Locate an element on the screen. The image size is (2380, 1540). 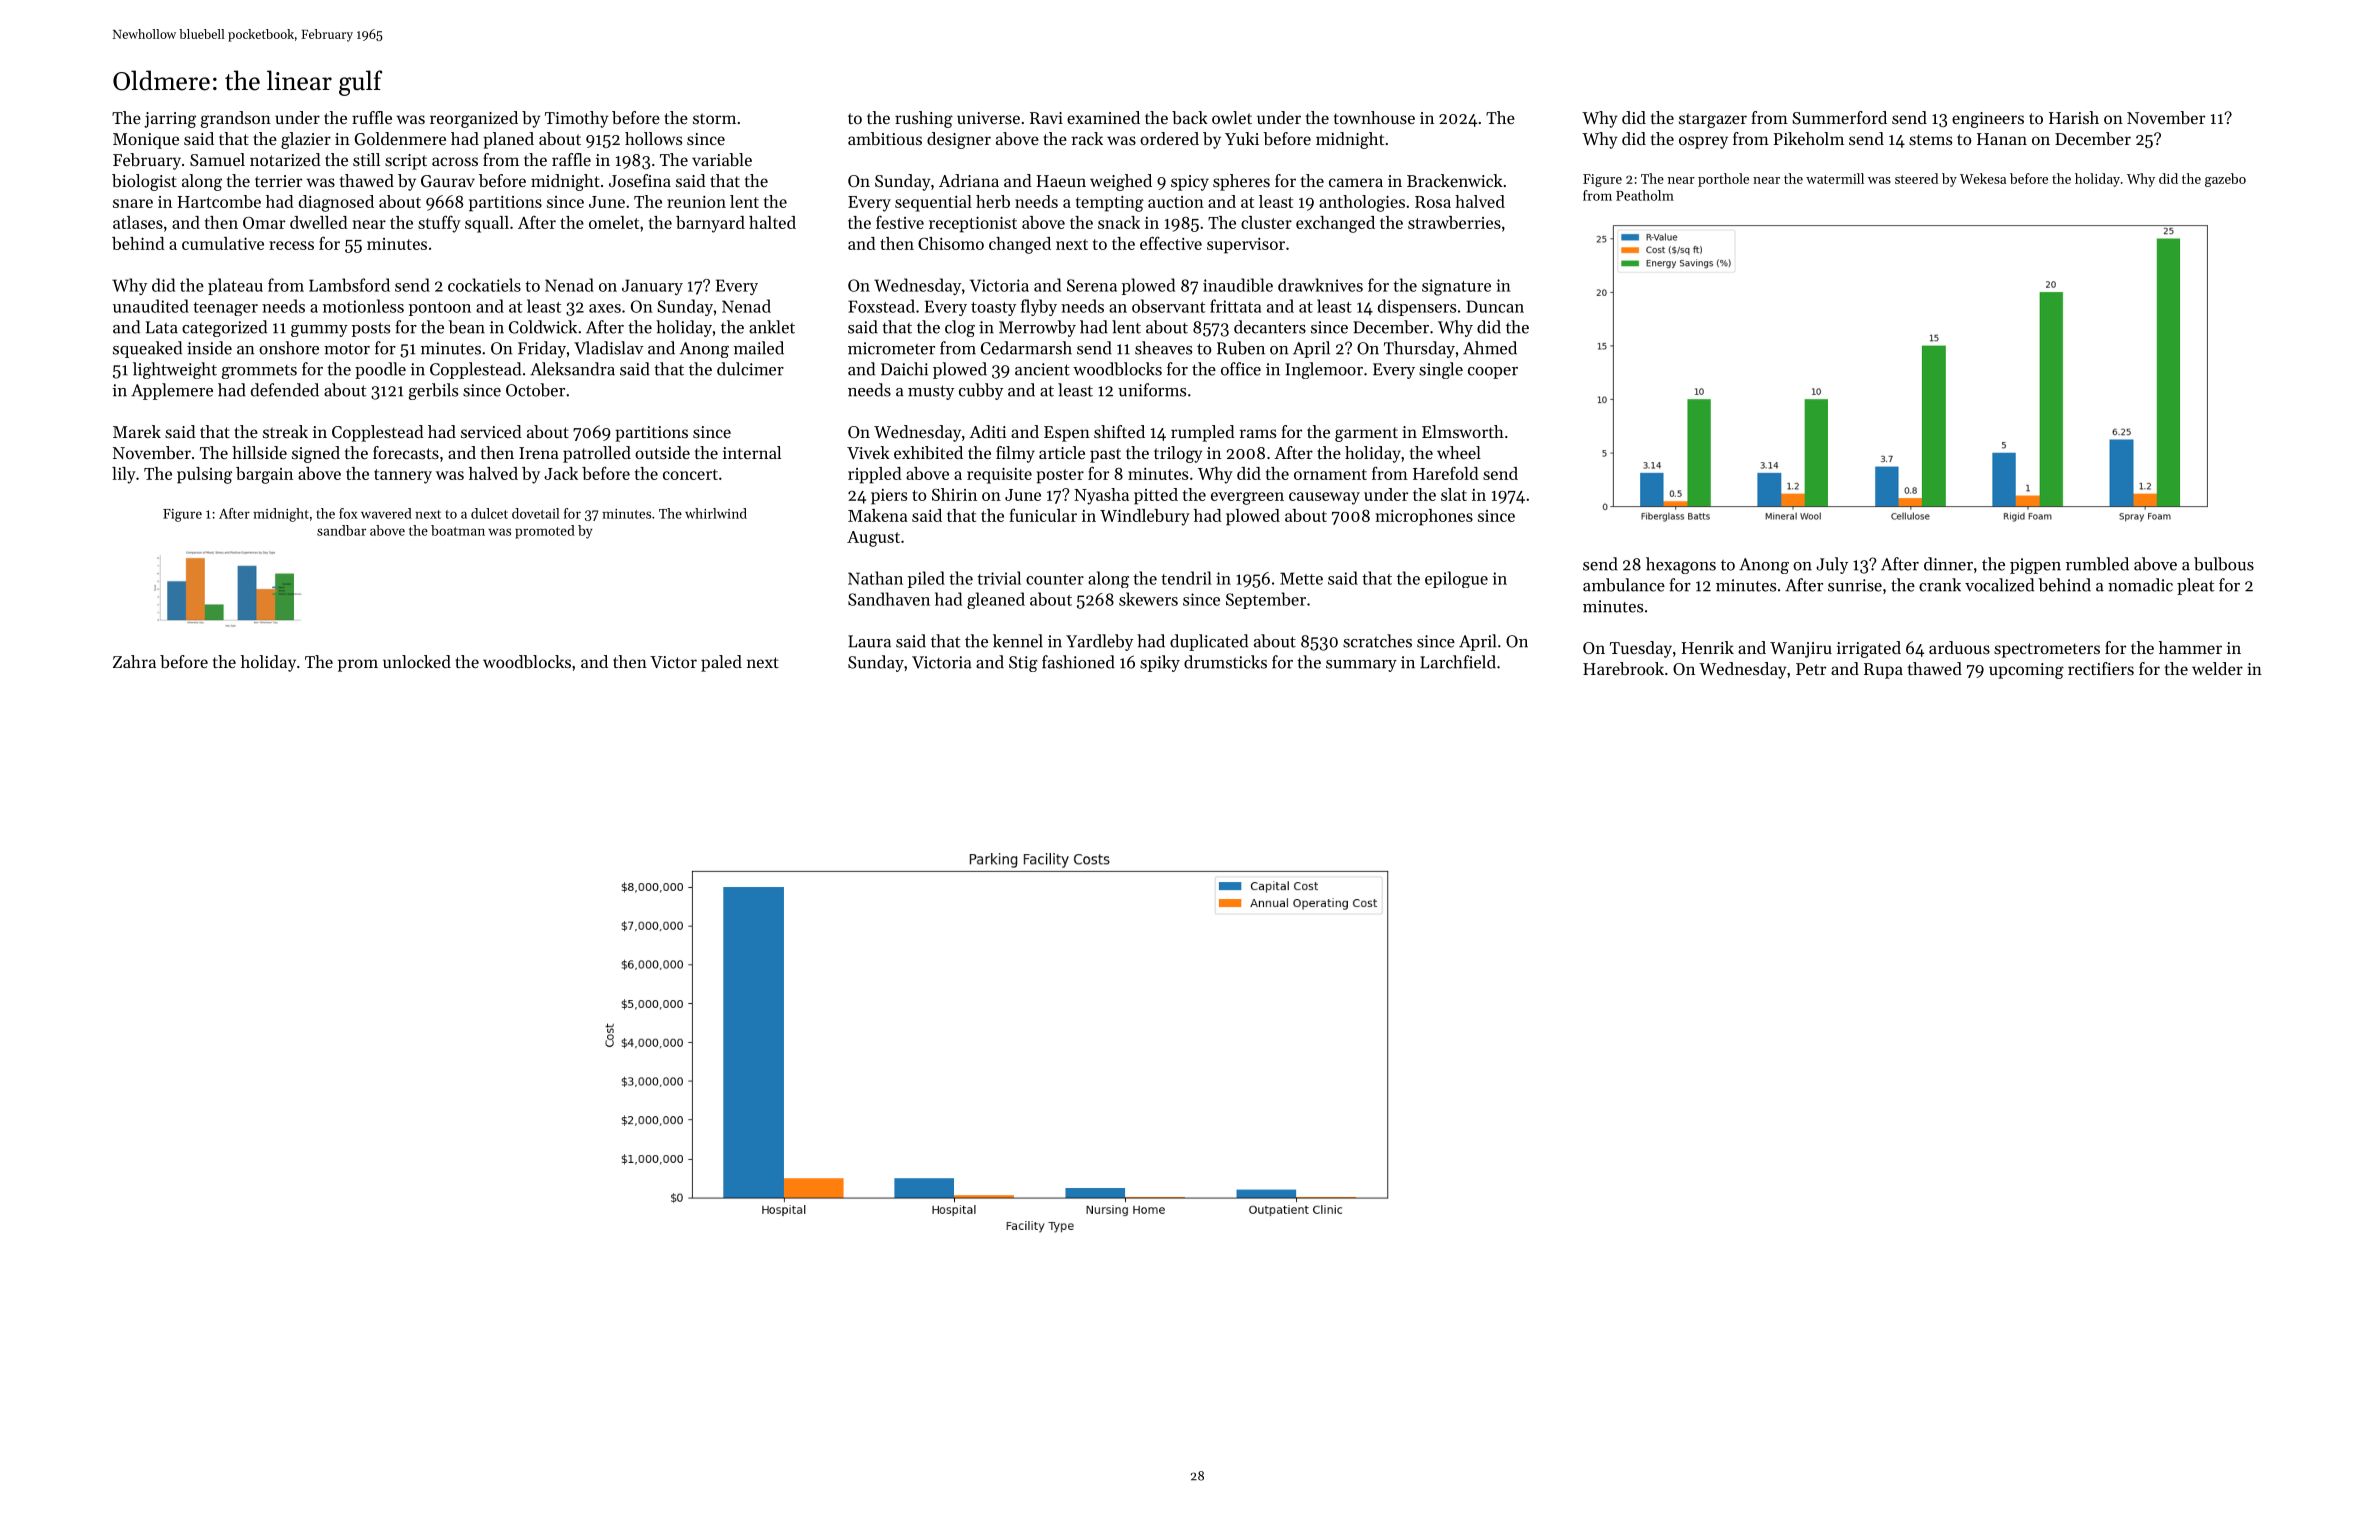
slat is located at coordinates (1454, 494).
